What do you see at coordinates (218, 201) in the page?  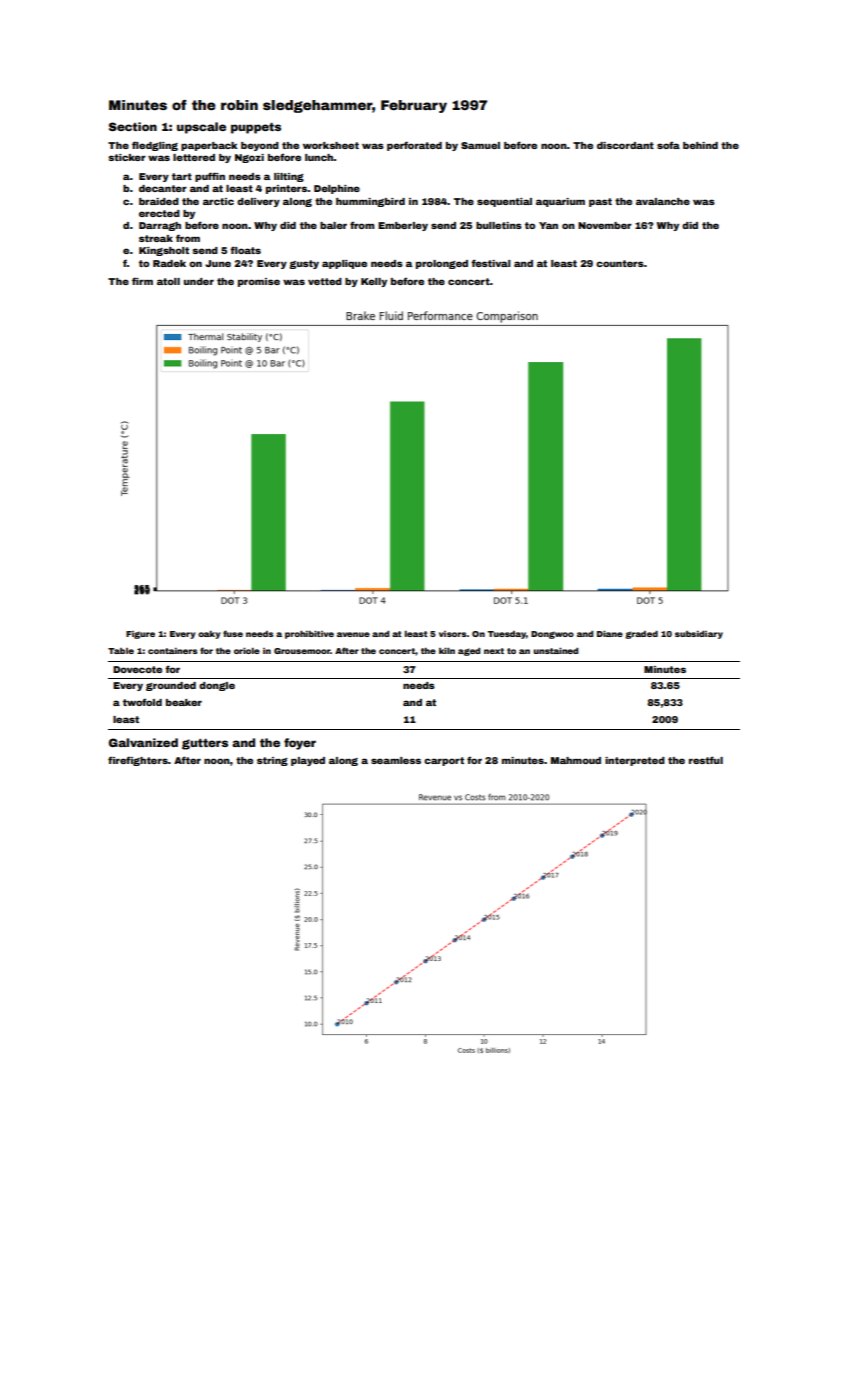 I see `arctic` at bounding box center [218, 201].
